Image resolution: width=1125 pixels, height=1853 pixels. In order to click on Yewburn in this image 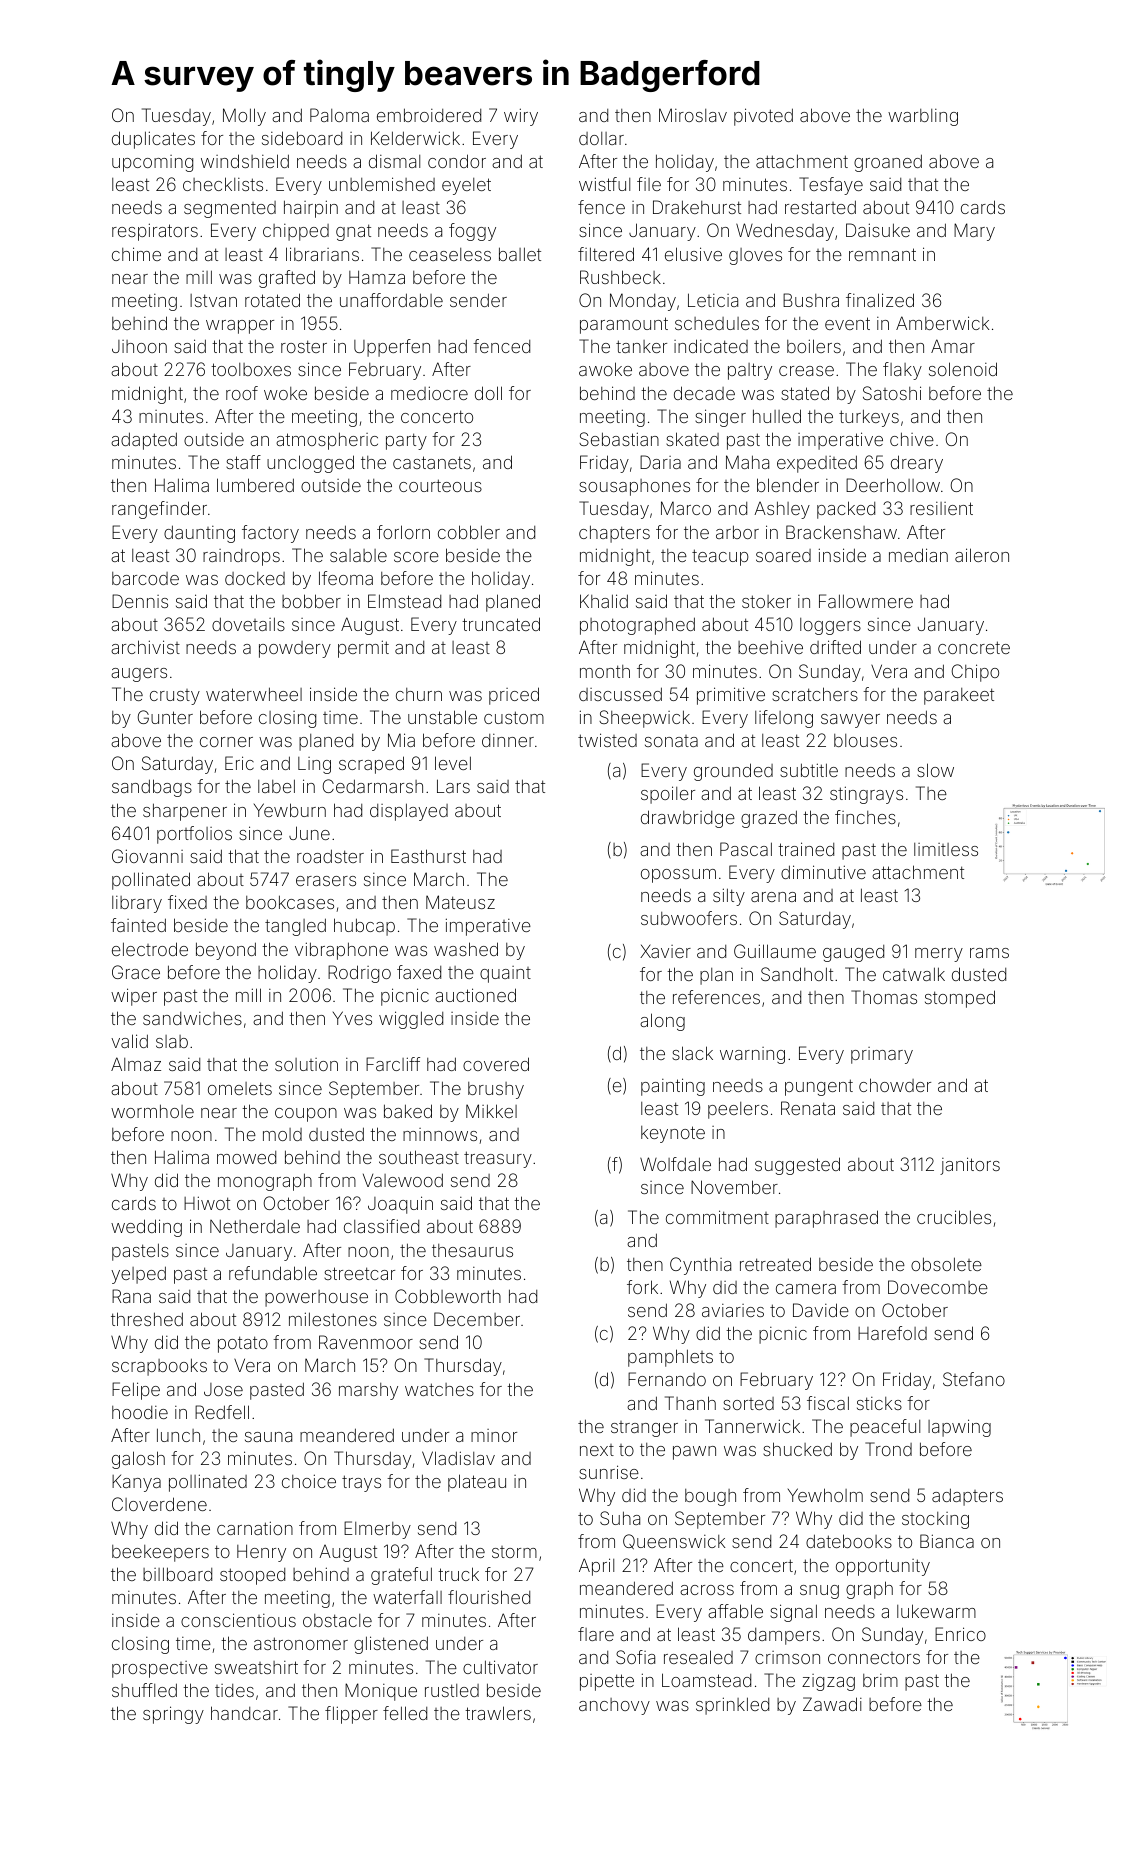, I will do `click(290, 810)`.
